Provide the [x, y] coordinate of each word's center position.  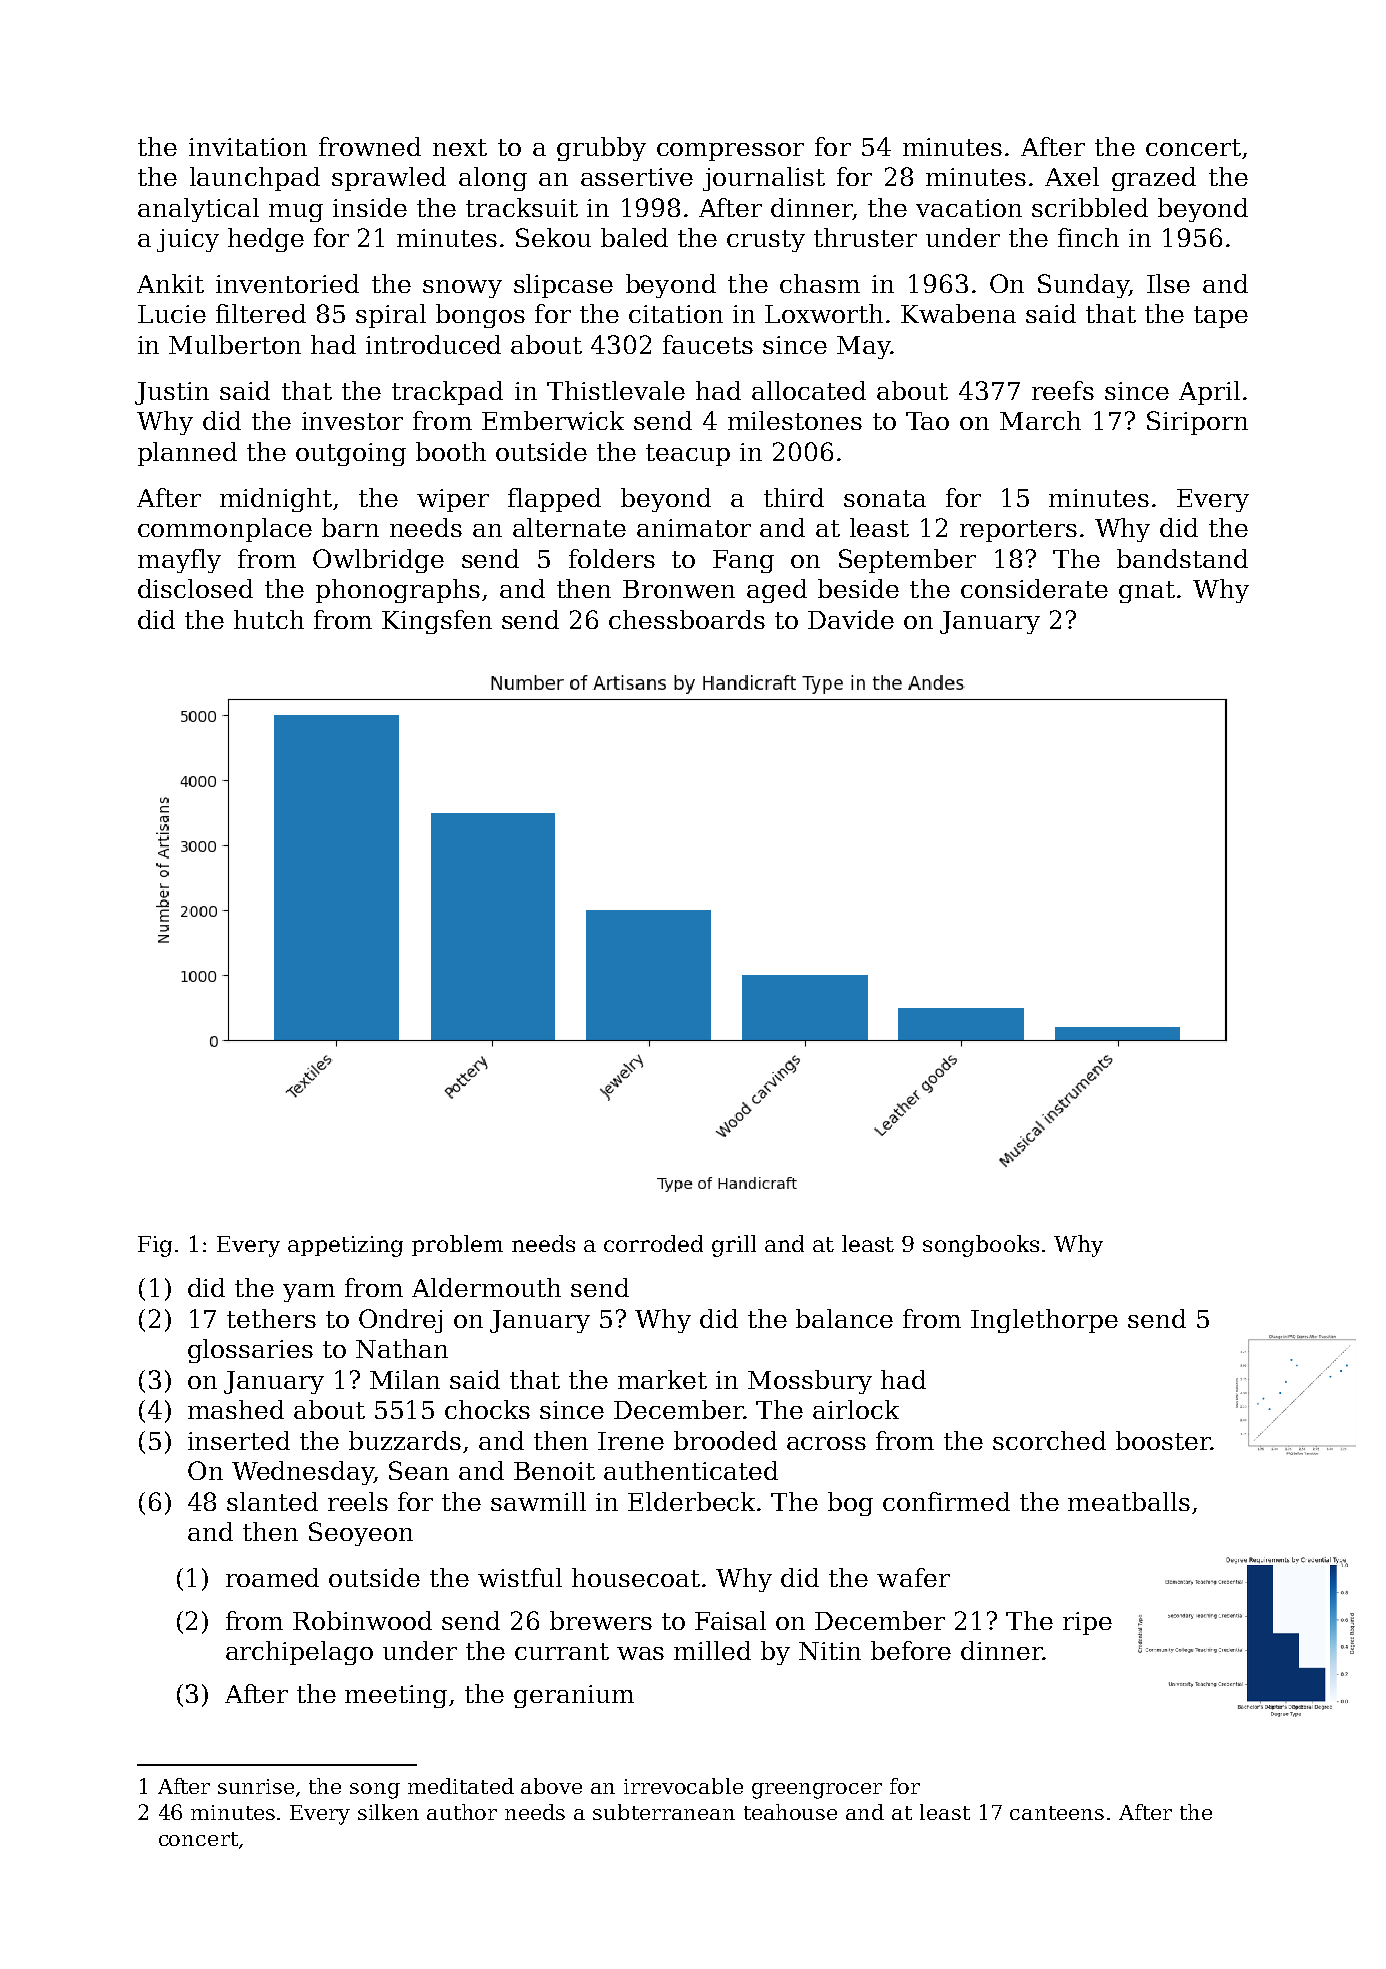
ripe [1087, 1623]
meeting [396, 1696]
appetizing [345, 1246]
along [493, 179]
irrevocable [683, 1786]
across [826, 1443]
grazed [1154, 179]
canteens [1057, 1813]
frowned [370, 146]
